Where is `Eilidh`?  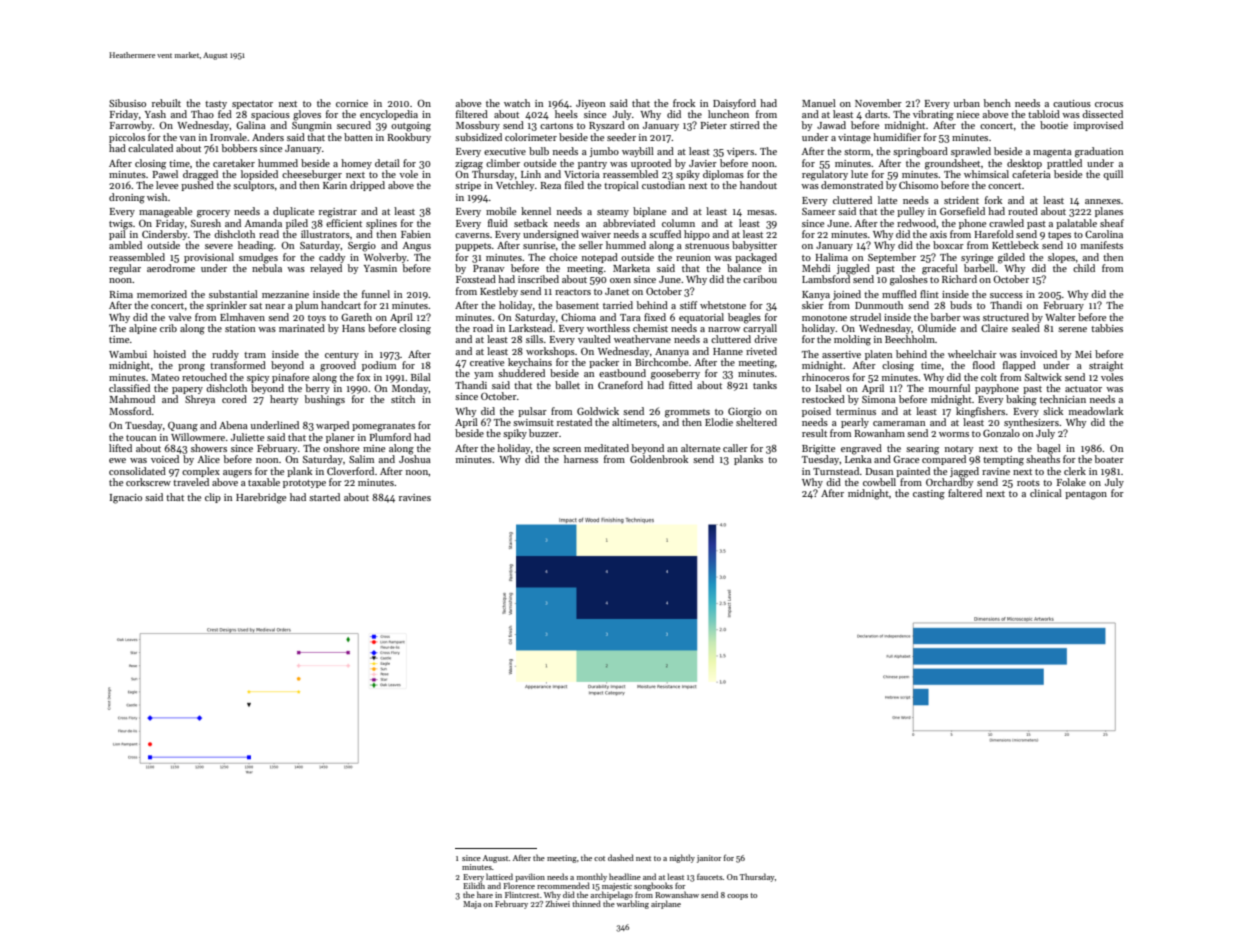 Eilidh is located at coordinates (474, 885).
